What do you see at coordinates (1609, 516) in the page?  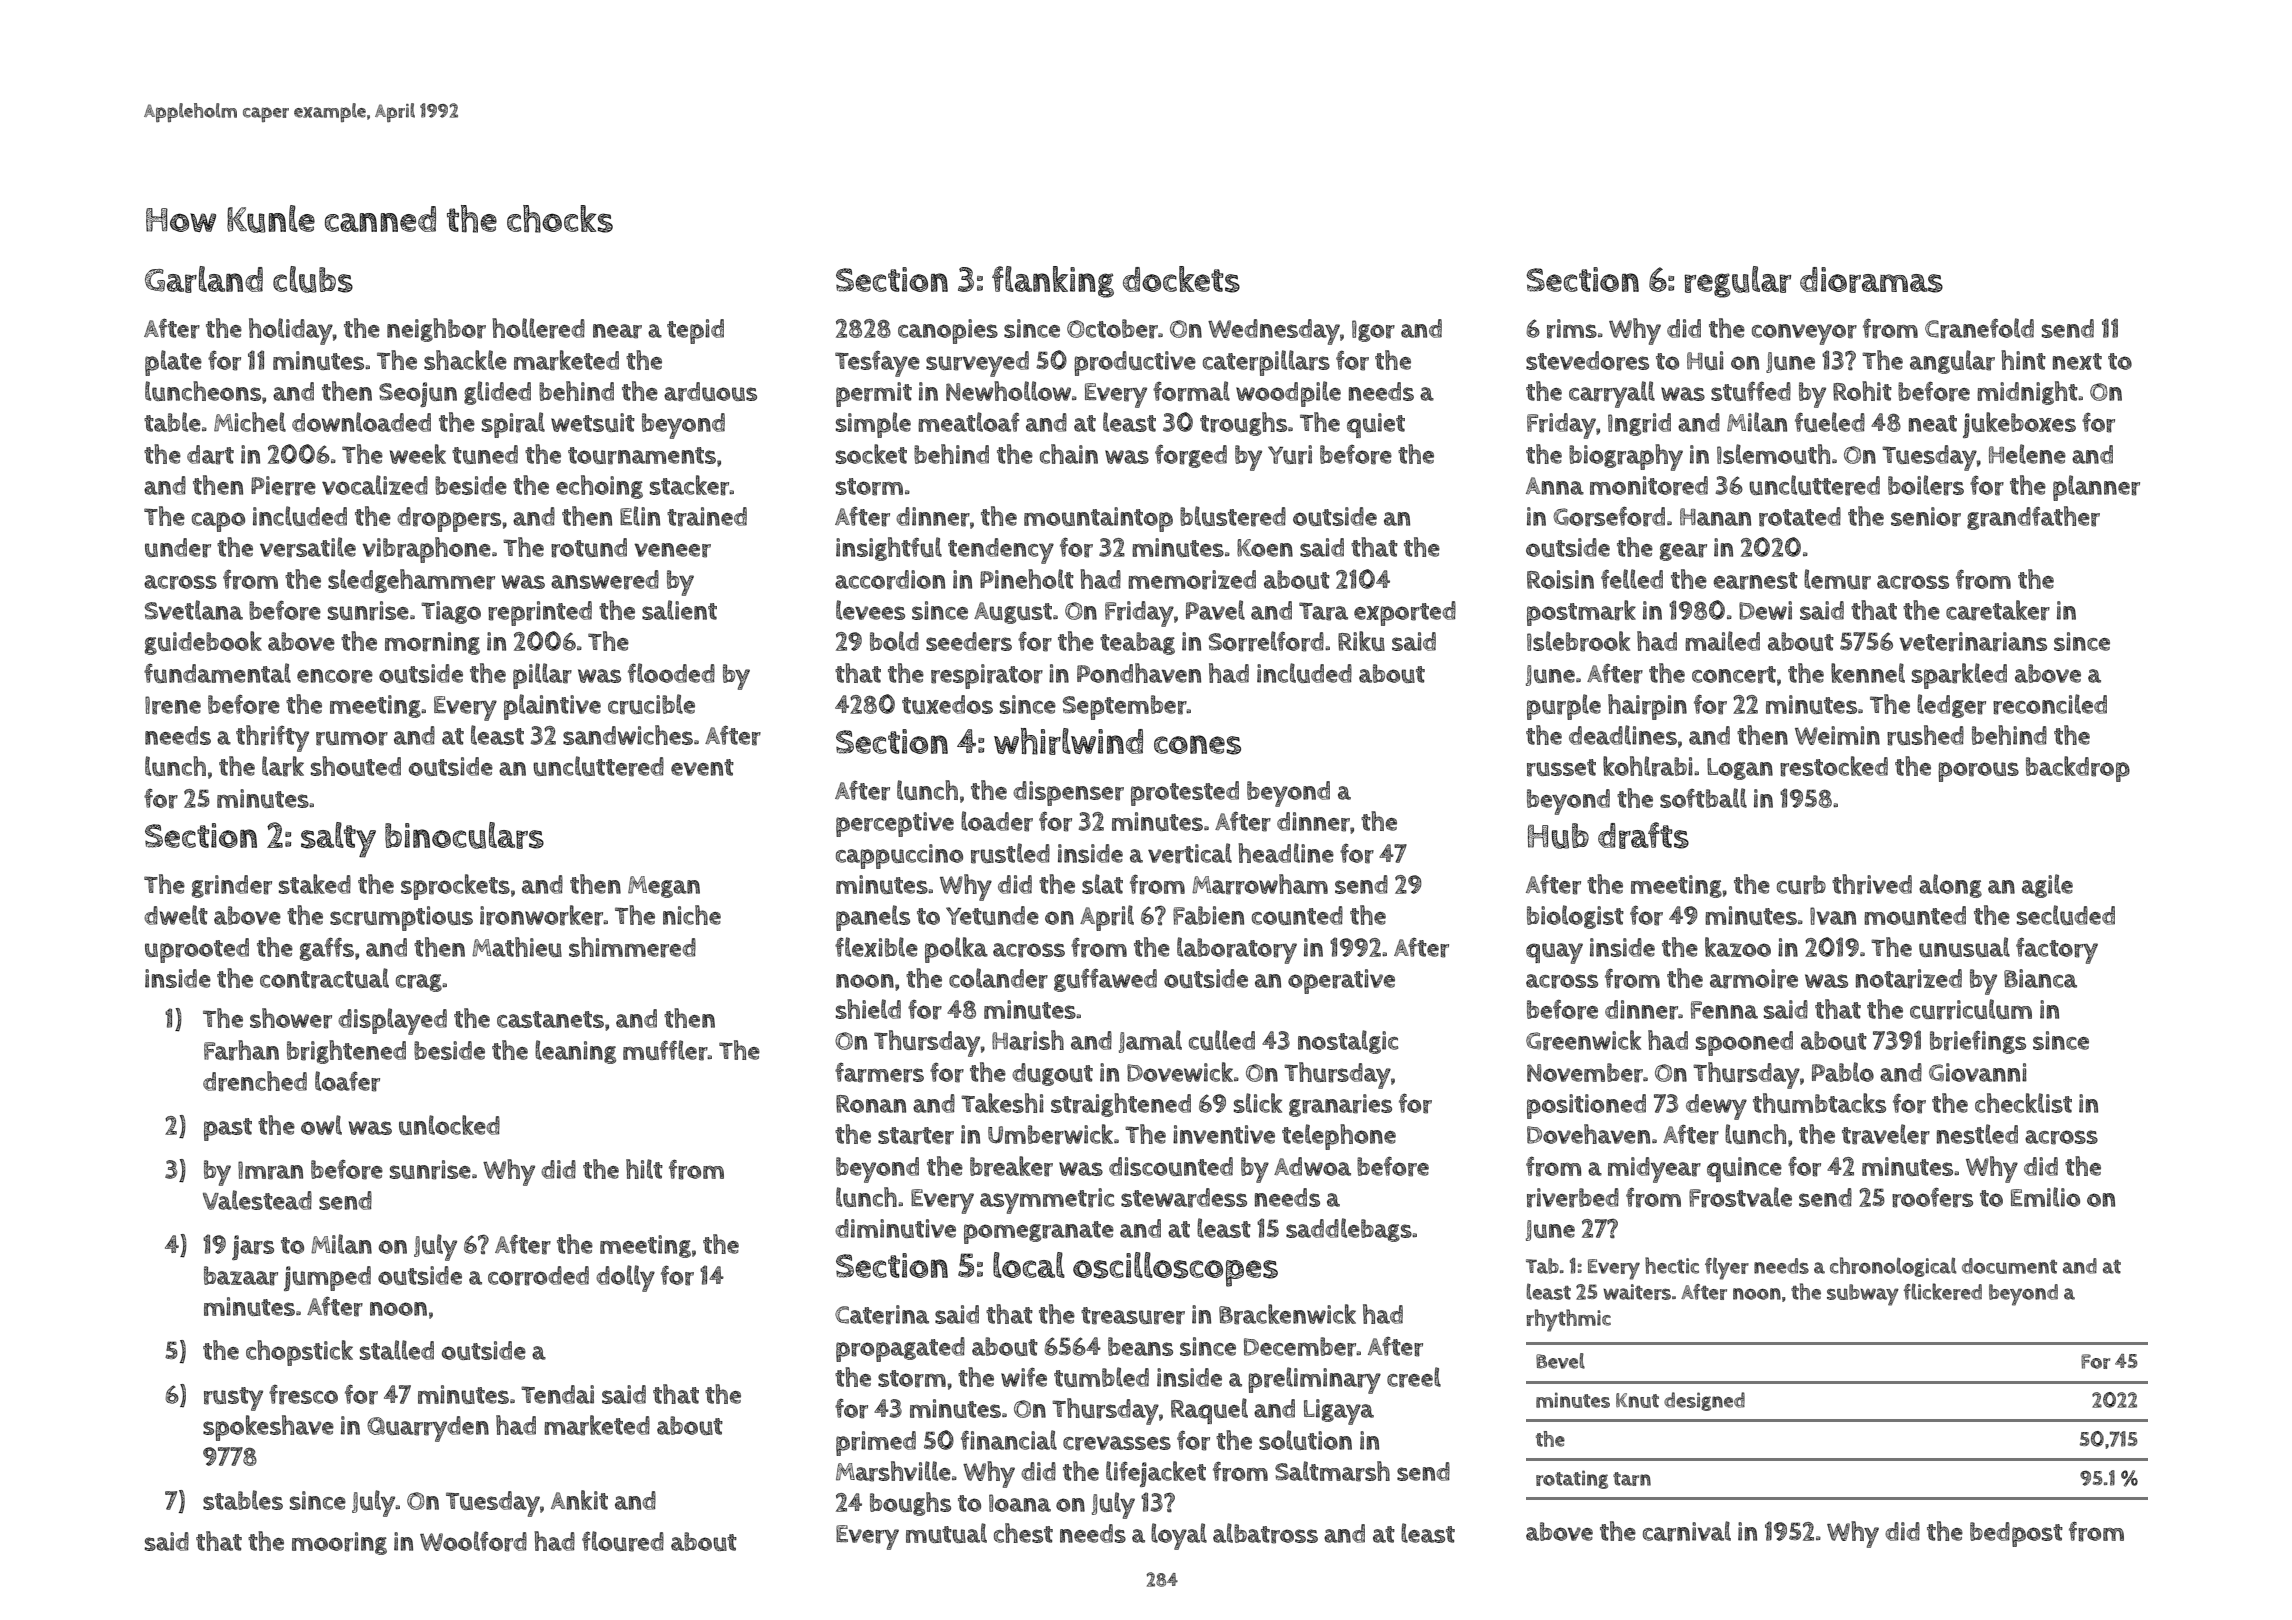 I see `Gorseford` at bounding box center [1609, 516].
